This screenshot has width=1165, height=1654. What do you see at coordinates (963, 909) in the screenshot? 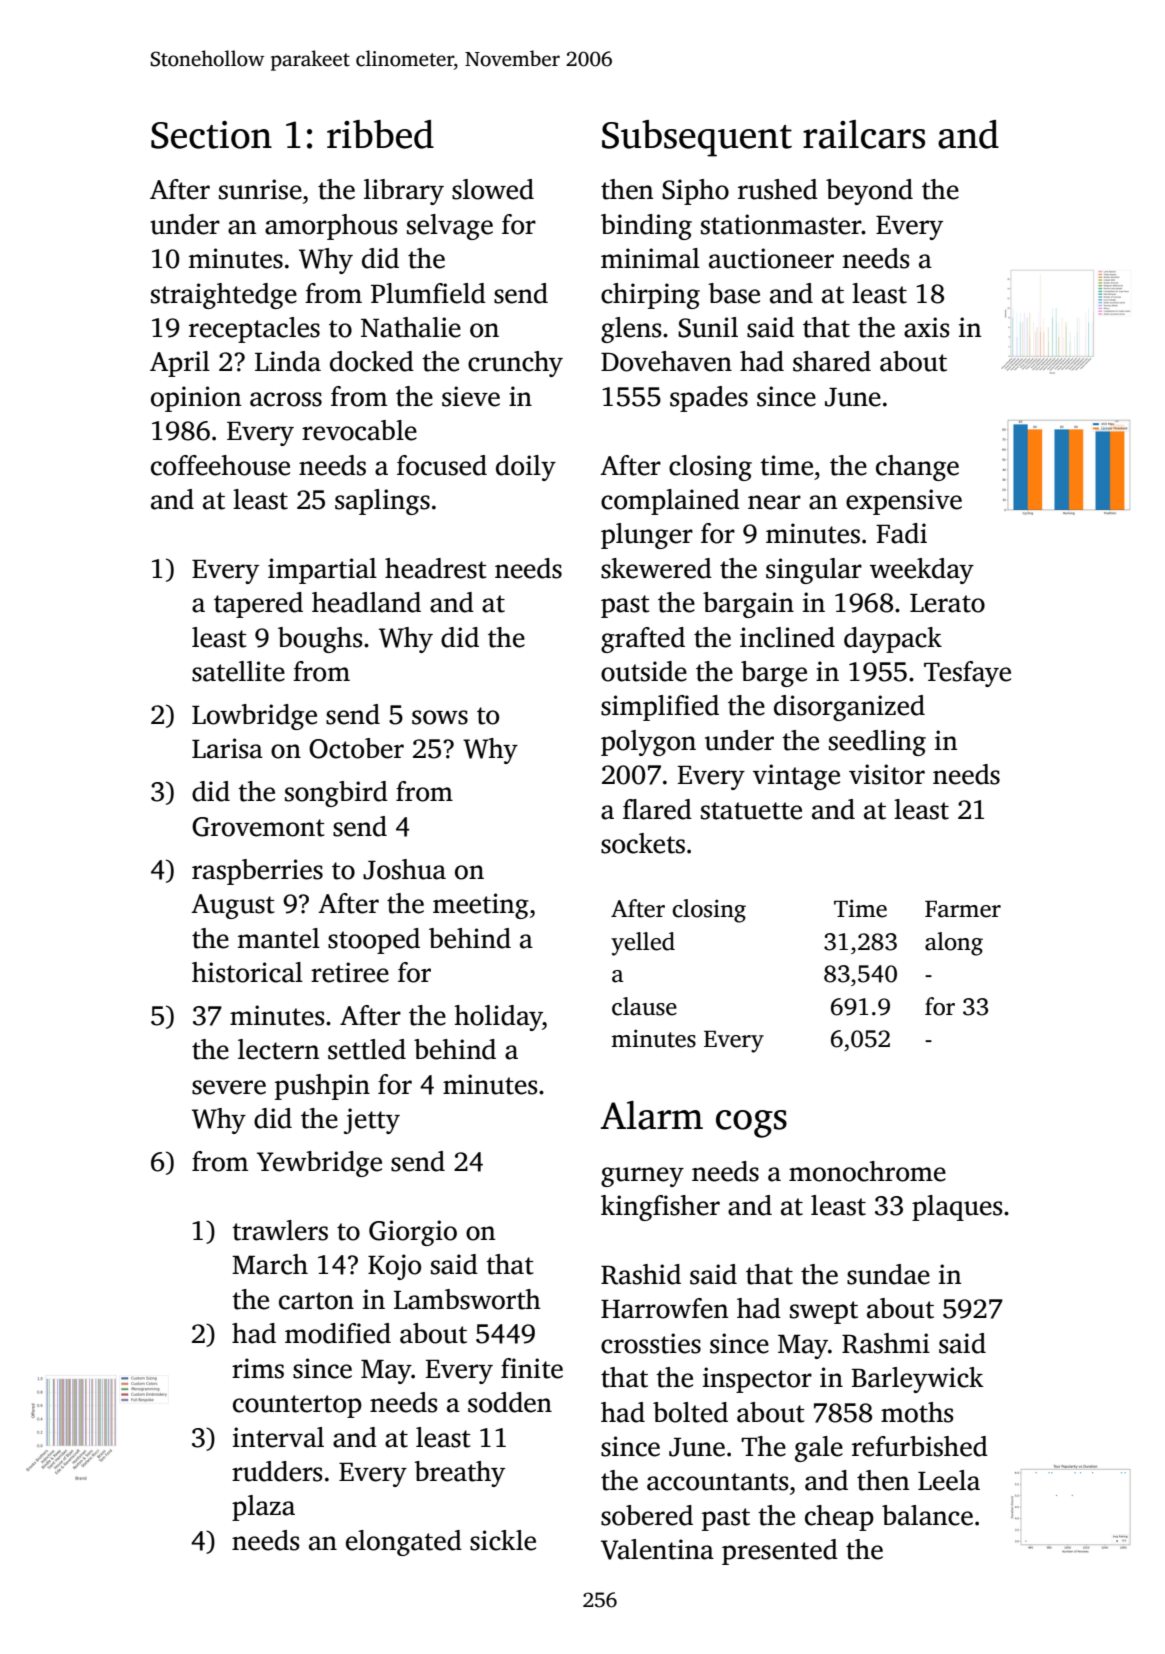
I see `Farmer` at bounding box center [963, 909].
